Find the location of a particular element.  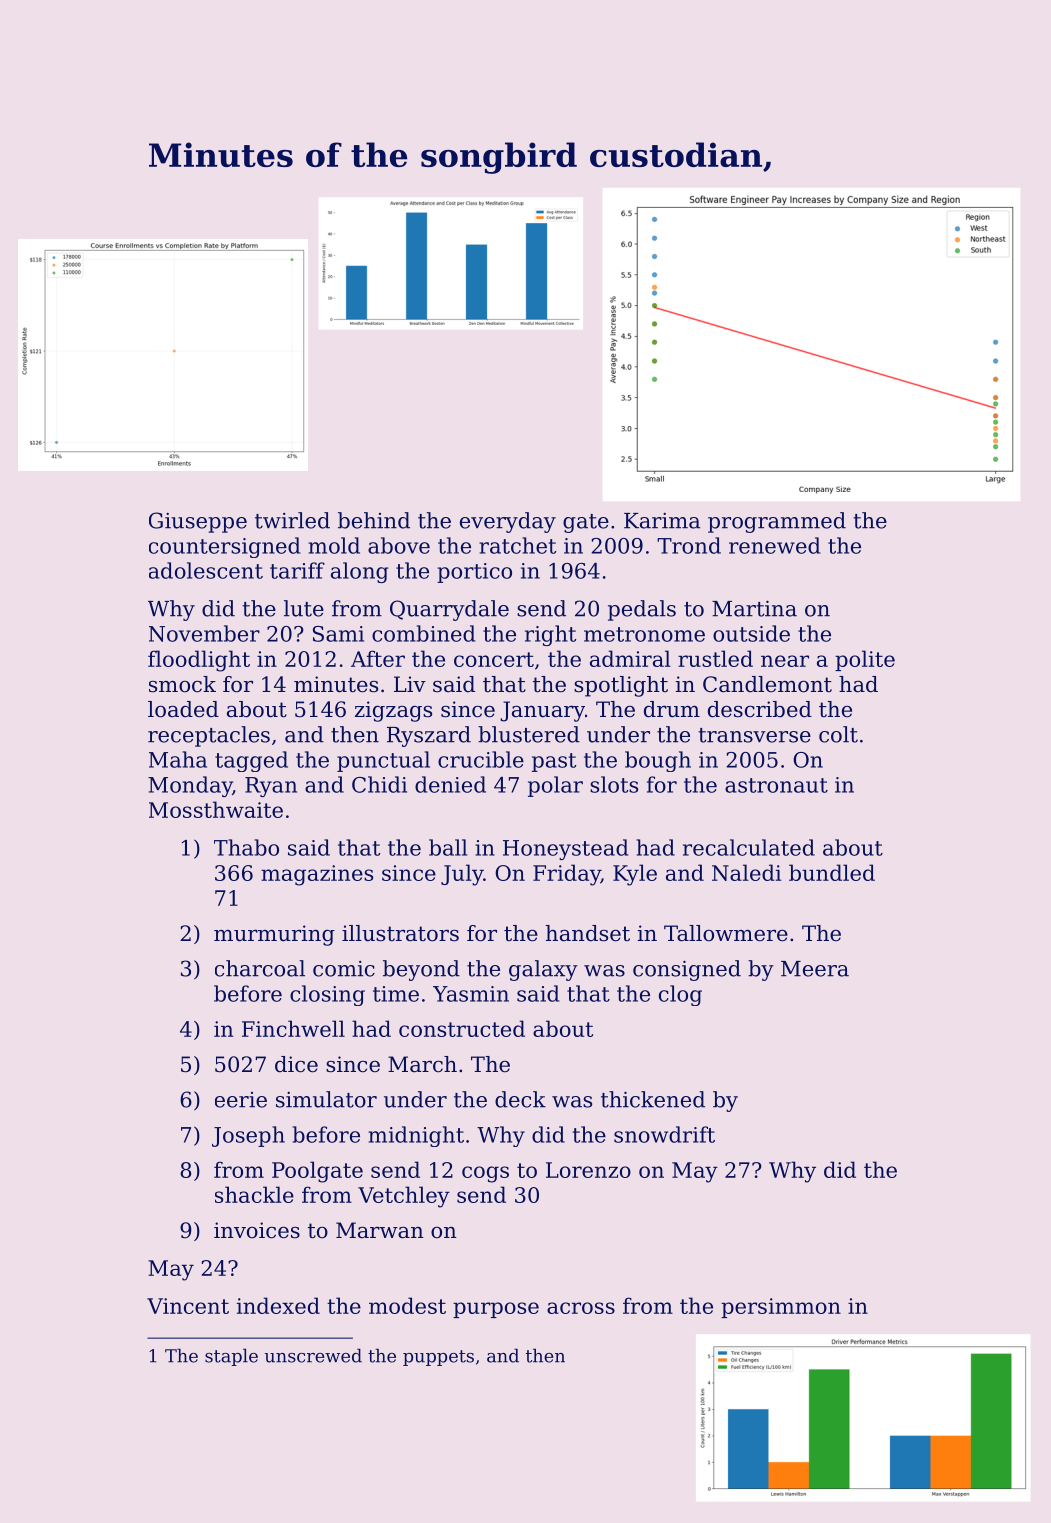

Marwan is located at coordinates (380, 1230).
